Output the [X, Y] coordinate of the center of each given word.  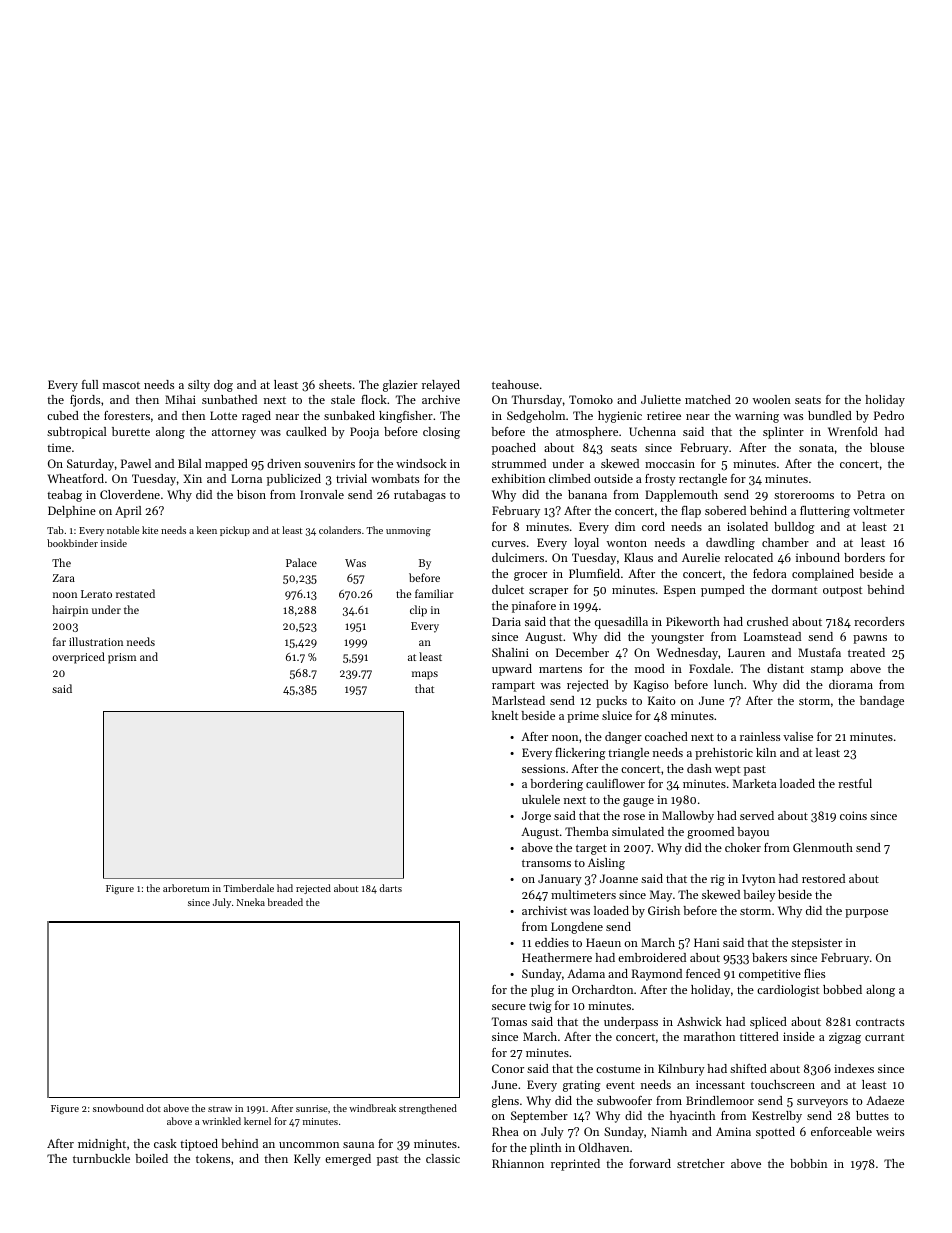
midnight [102, 1145]
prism [122, 658]
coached [666, 736]
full [90, 384]
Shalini [510, 652]
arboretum [186, 888]
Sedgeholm [536, 417]
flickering [580, 754]
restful [855, 783]
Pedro [889, 415]
